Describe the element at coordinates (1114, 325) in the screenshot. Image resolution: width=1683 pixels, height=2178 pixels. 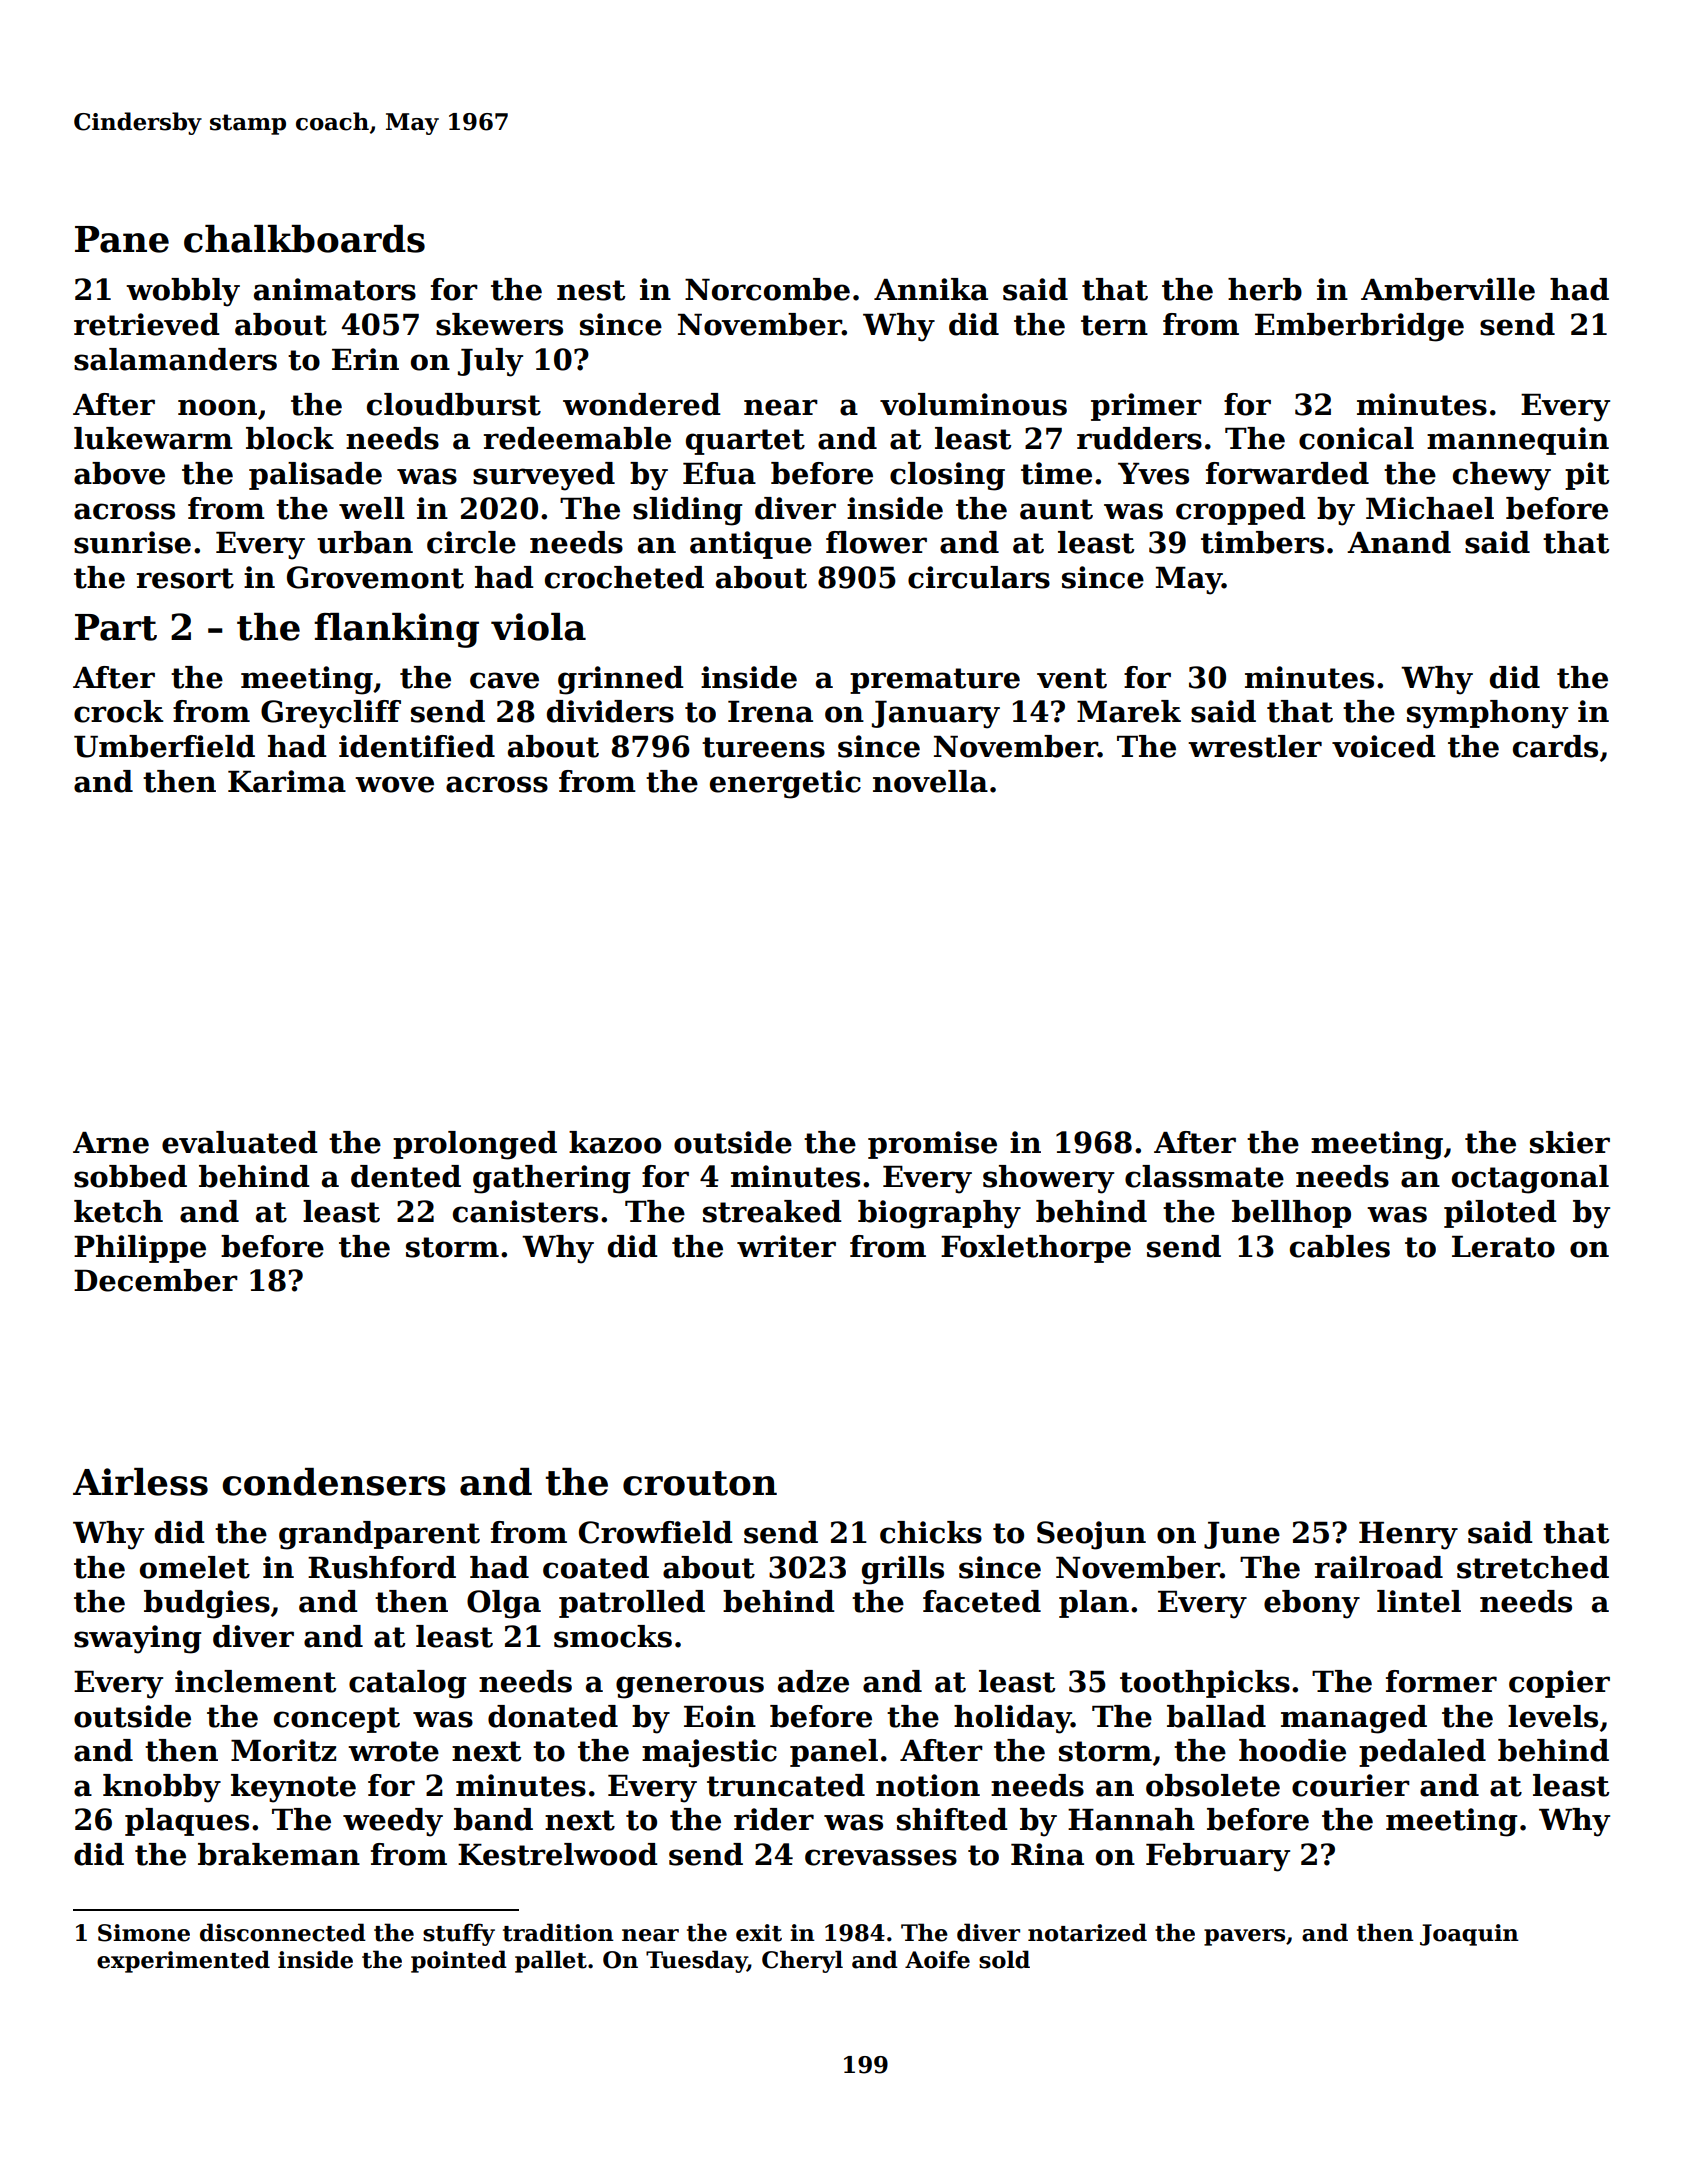
I see `tern` at that location.
